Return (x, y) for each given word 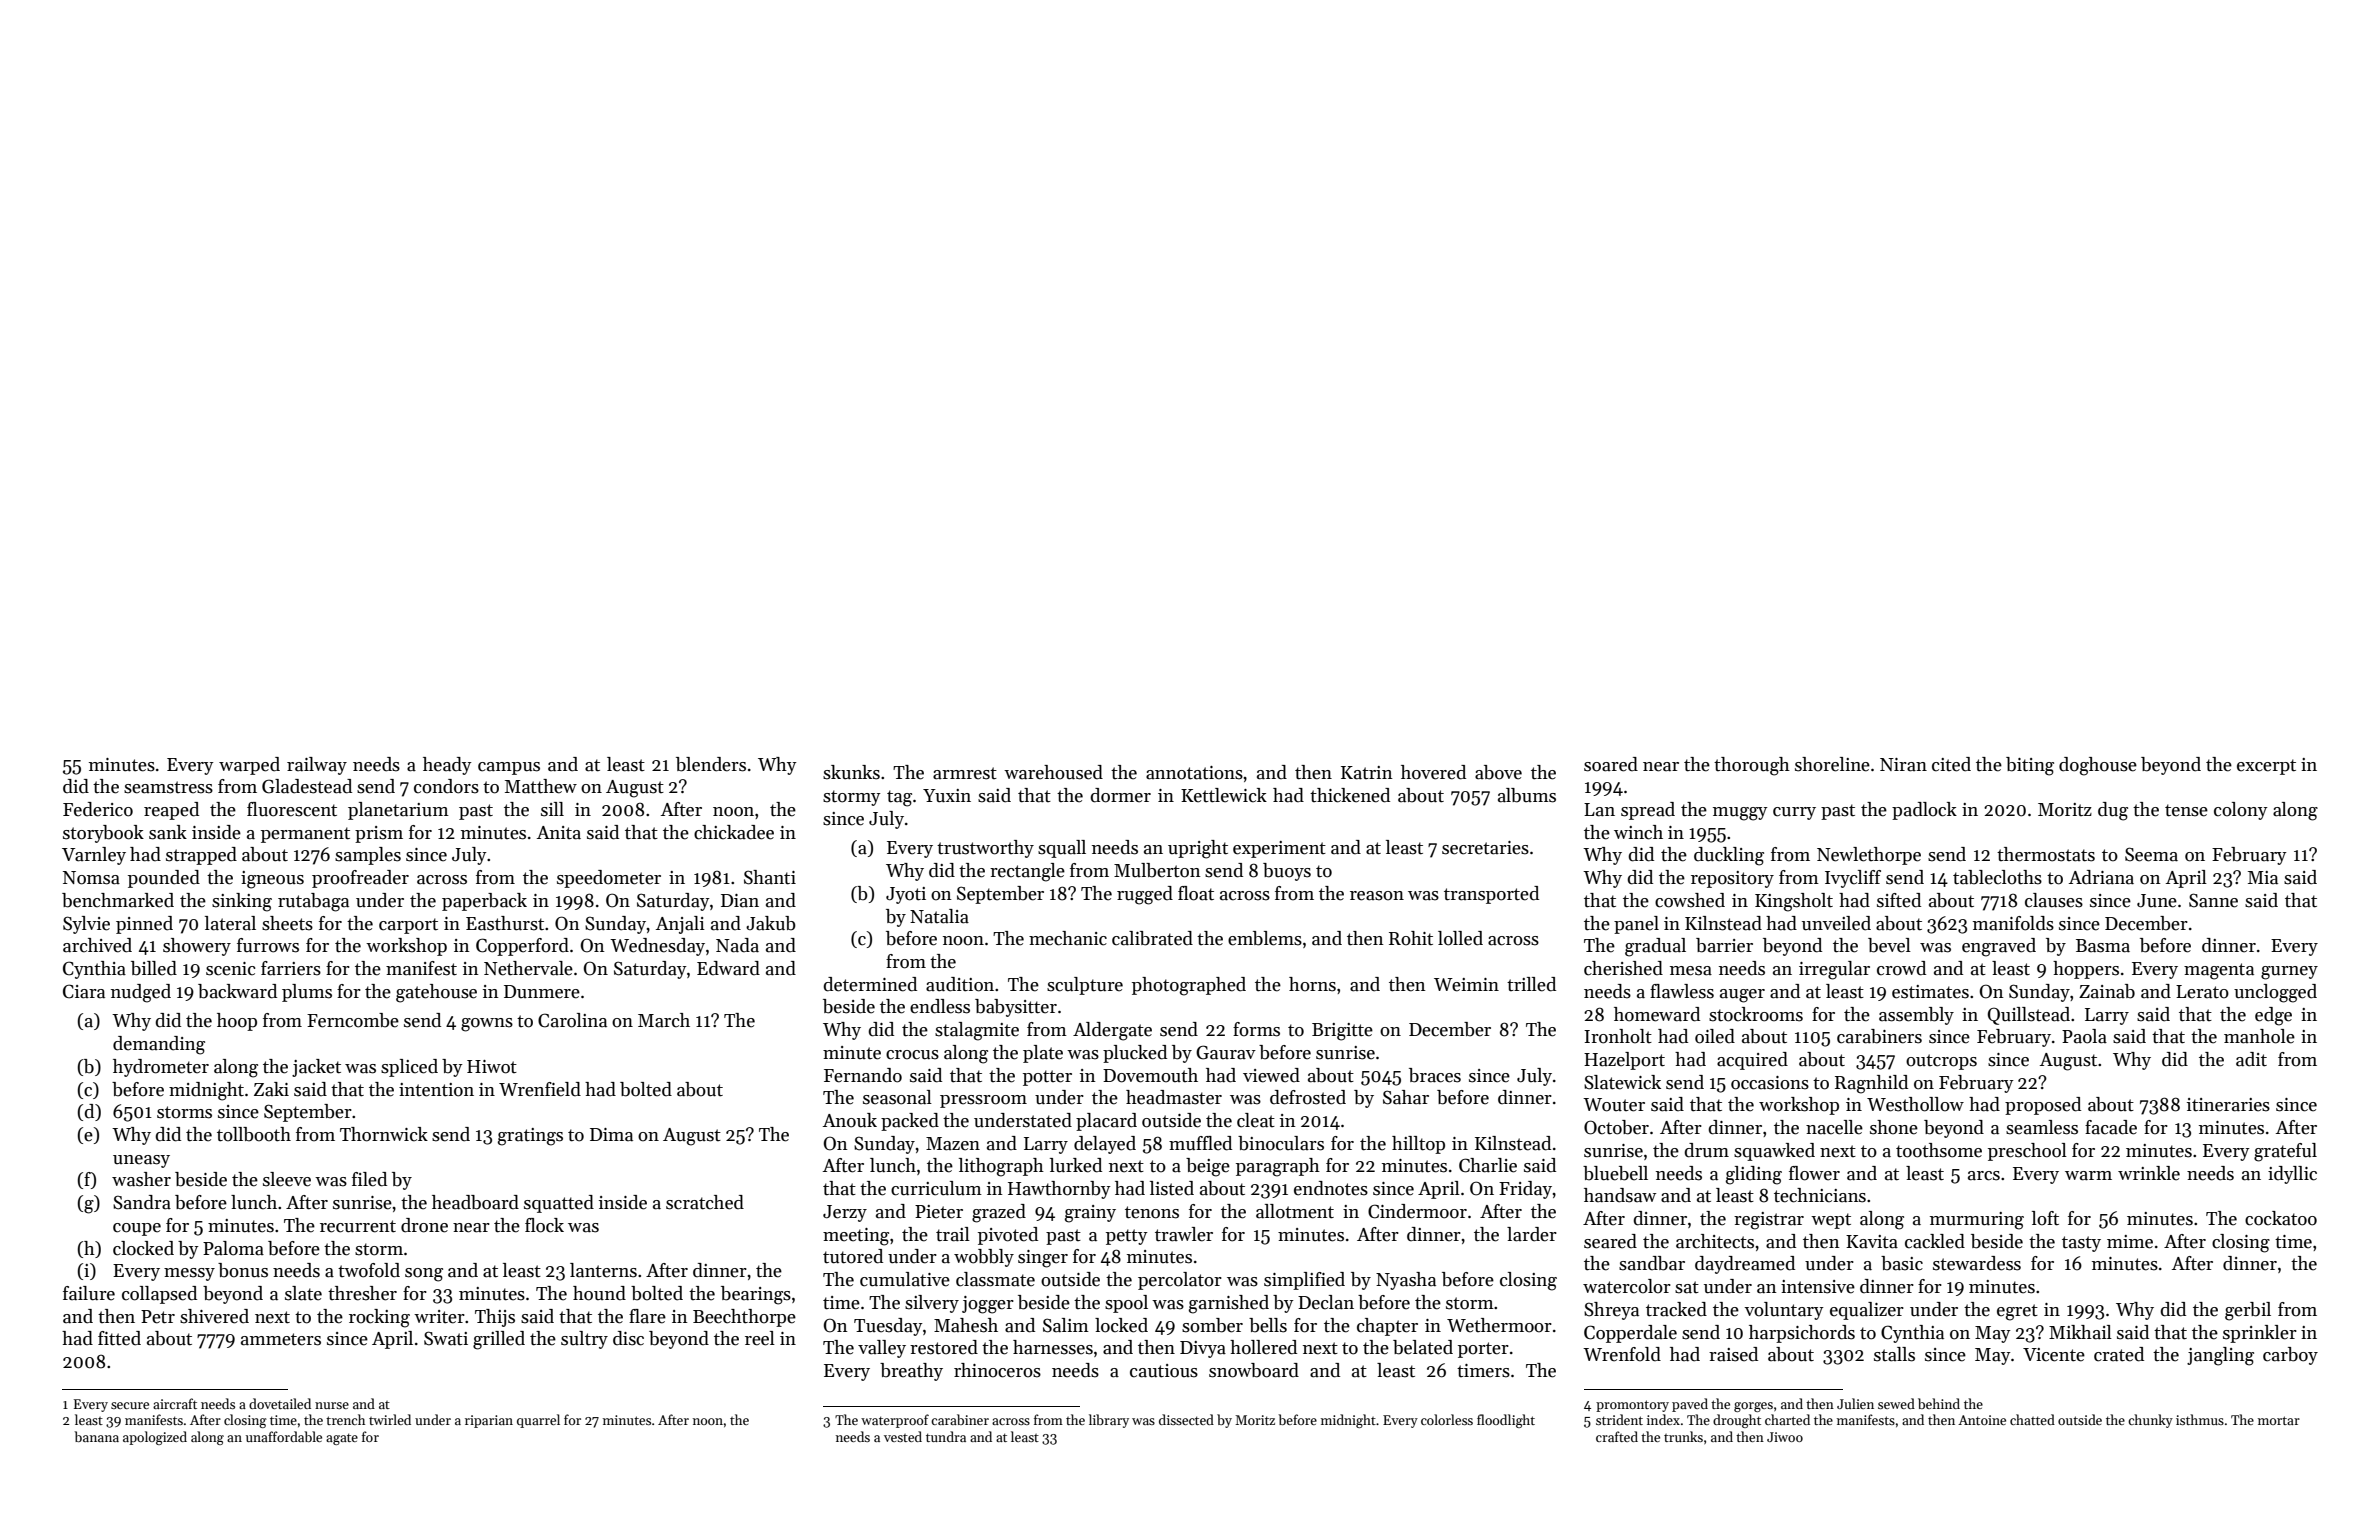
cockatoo (2281, 1218)
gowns (487, 1025)
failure (89, 1293)
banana (96, 1436)
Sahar (1406, 1097)
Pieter (939, 1212)
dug (2113, 811)
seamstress (168, 787)
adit (2251, 1059)
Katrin (1367, 773)
